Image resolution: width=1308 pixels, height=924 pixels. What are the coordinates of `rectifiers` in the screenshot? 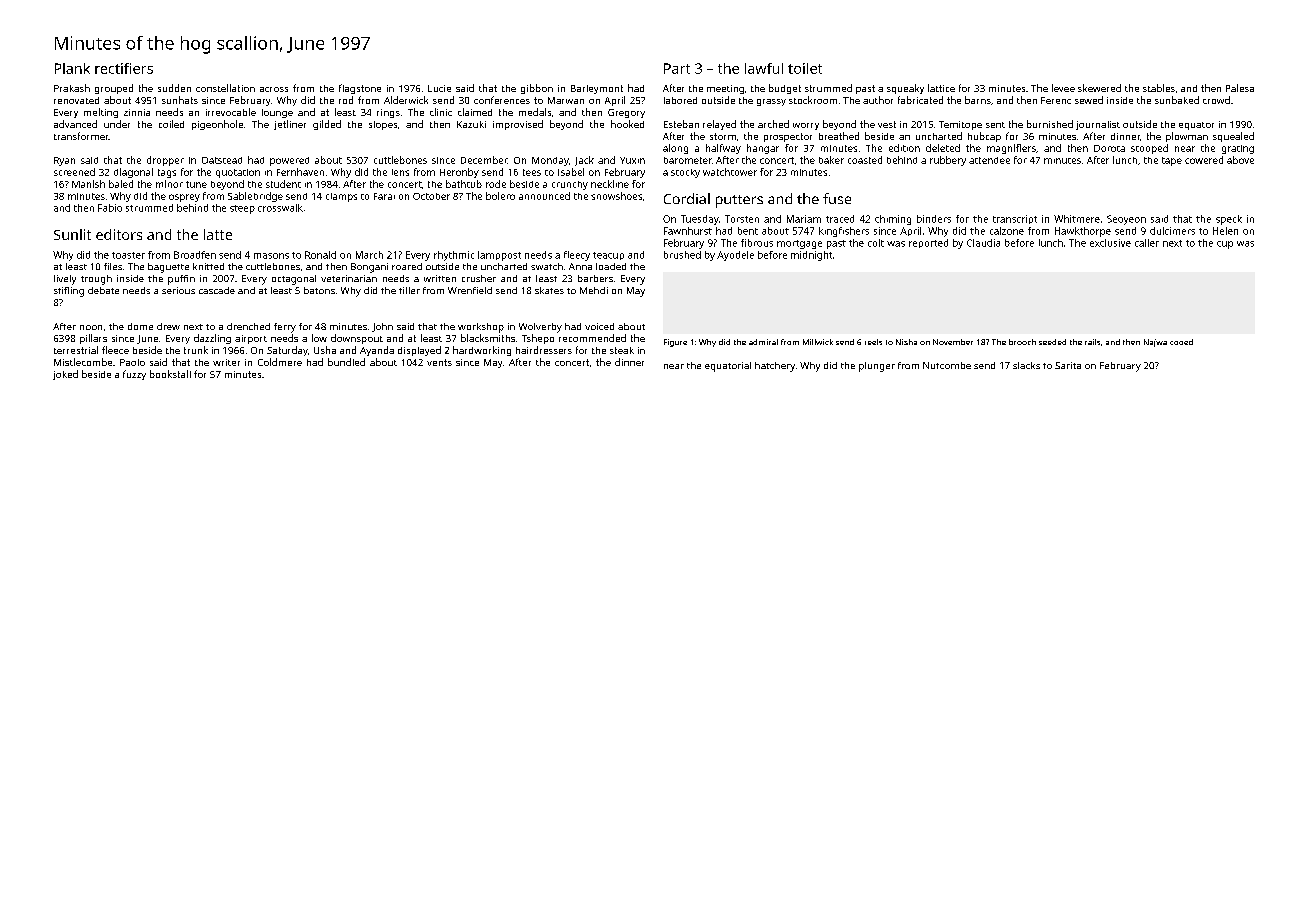 It's located at (124, 68).
